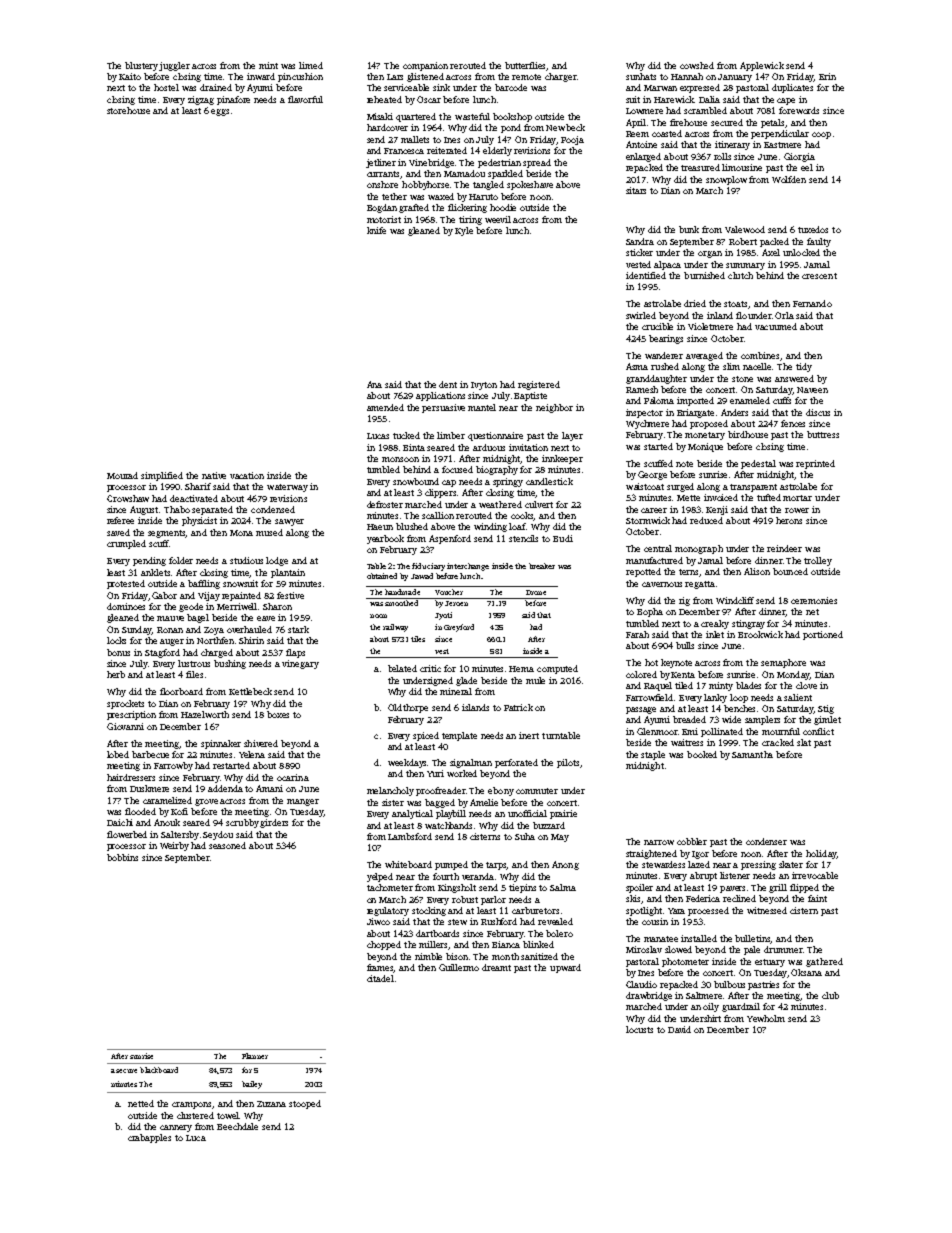 The image size is (952, 1233). What do you see at coordinates (385, 504) in the image?
I see `defroster` at bounding box center [385, 504].
